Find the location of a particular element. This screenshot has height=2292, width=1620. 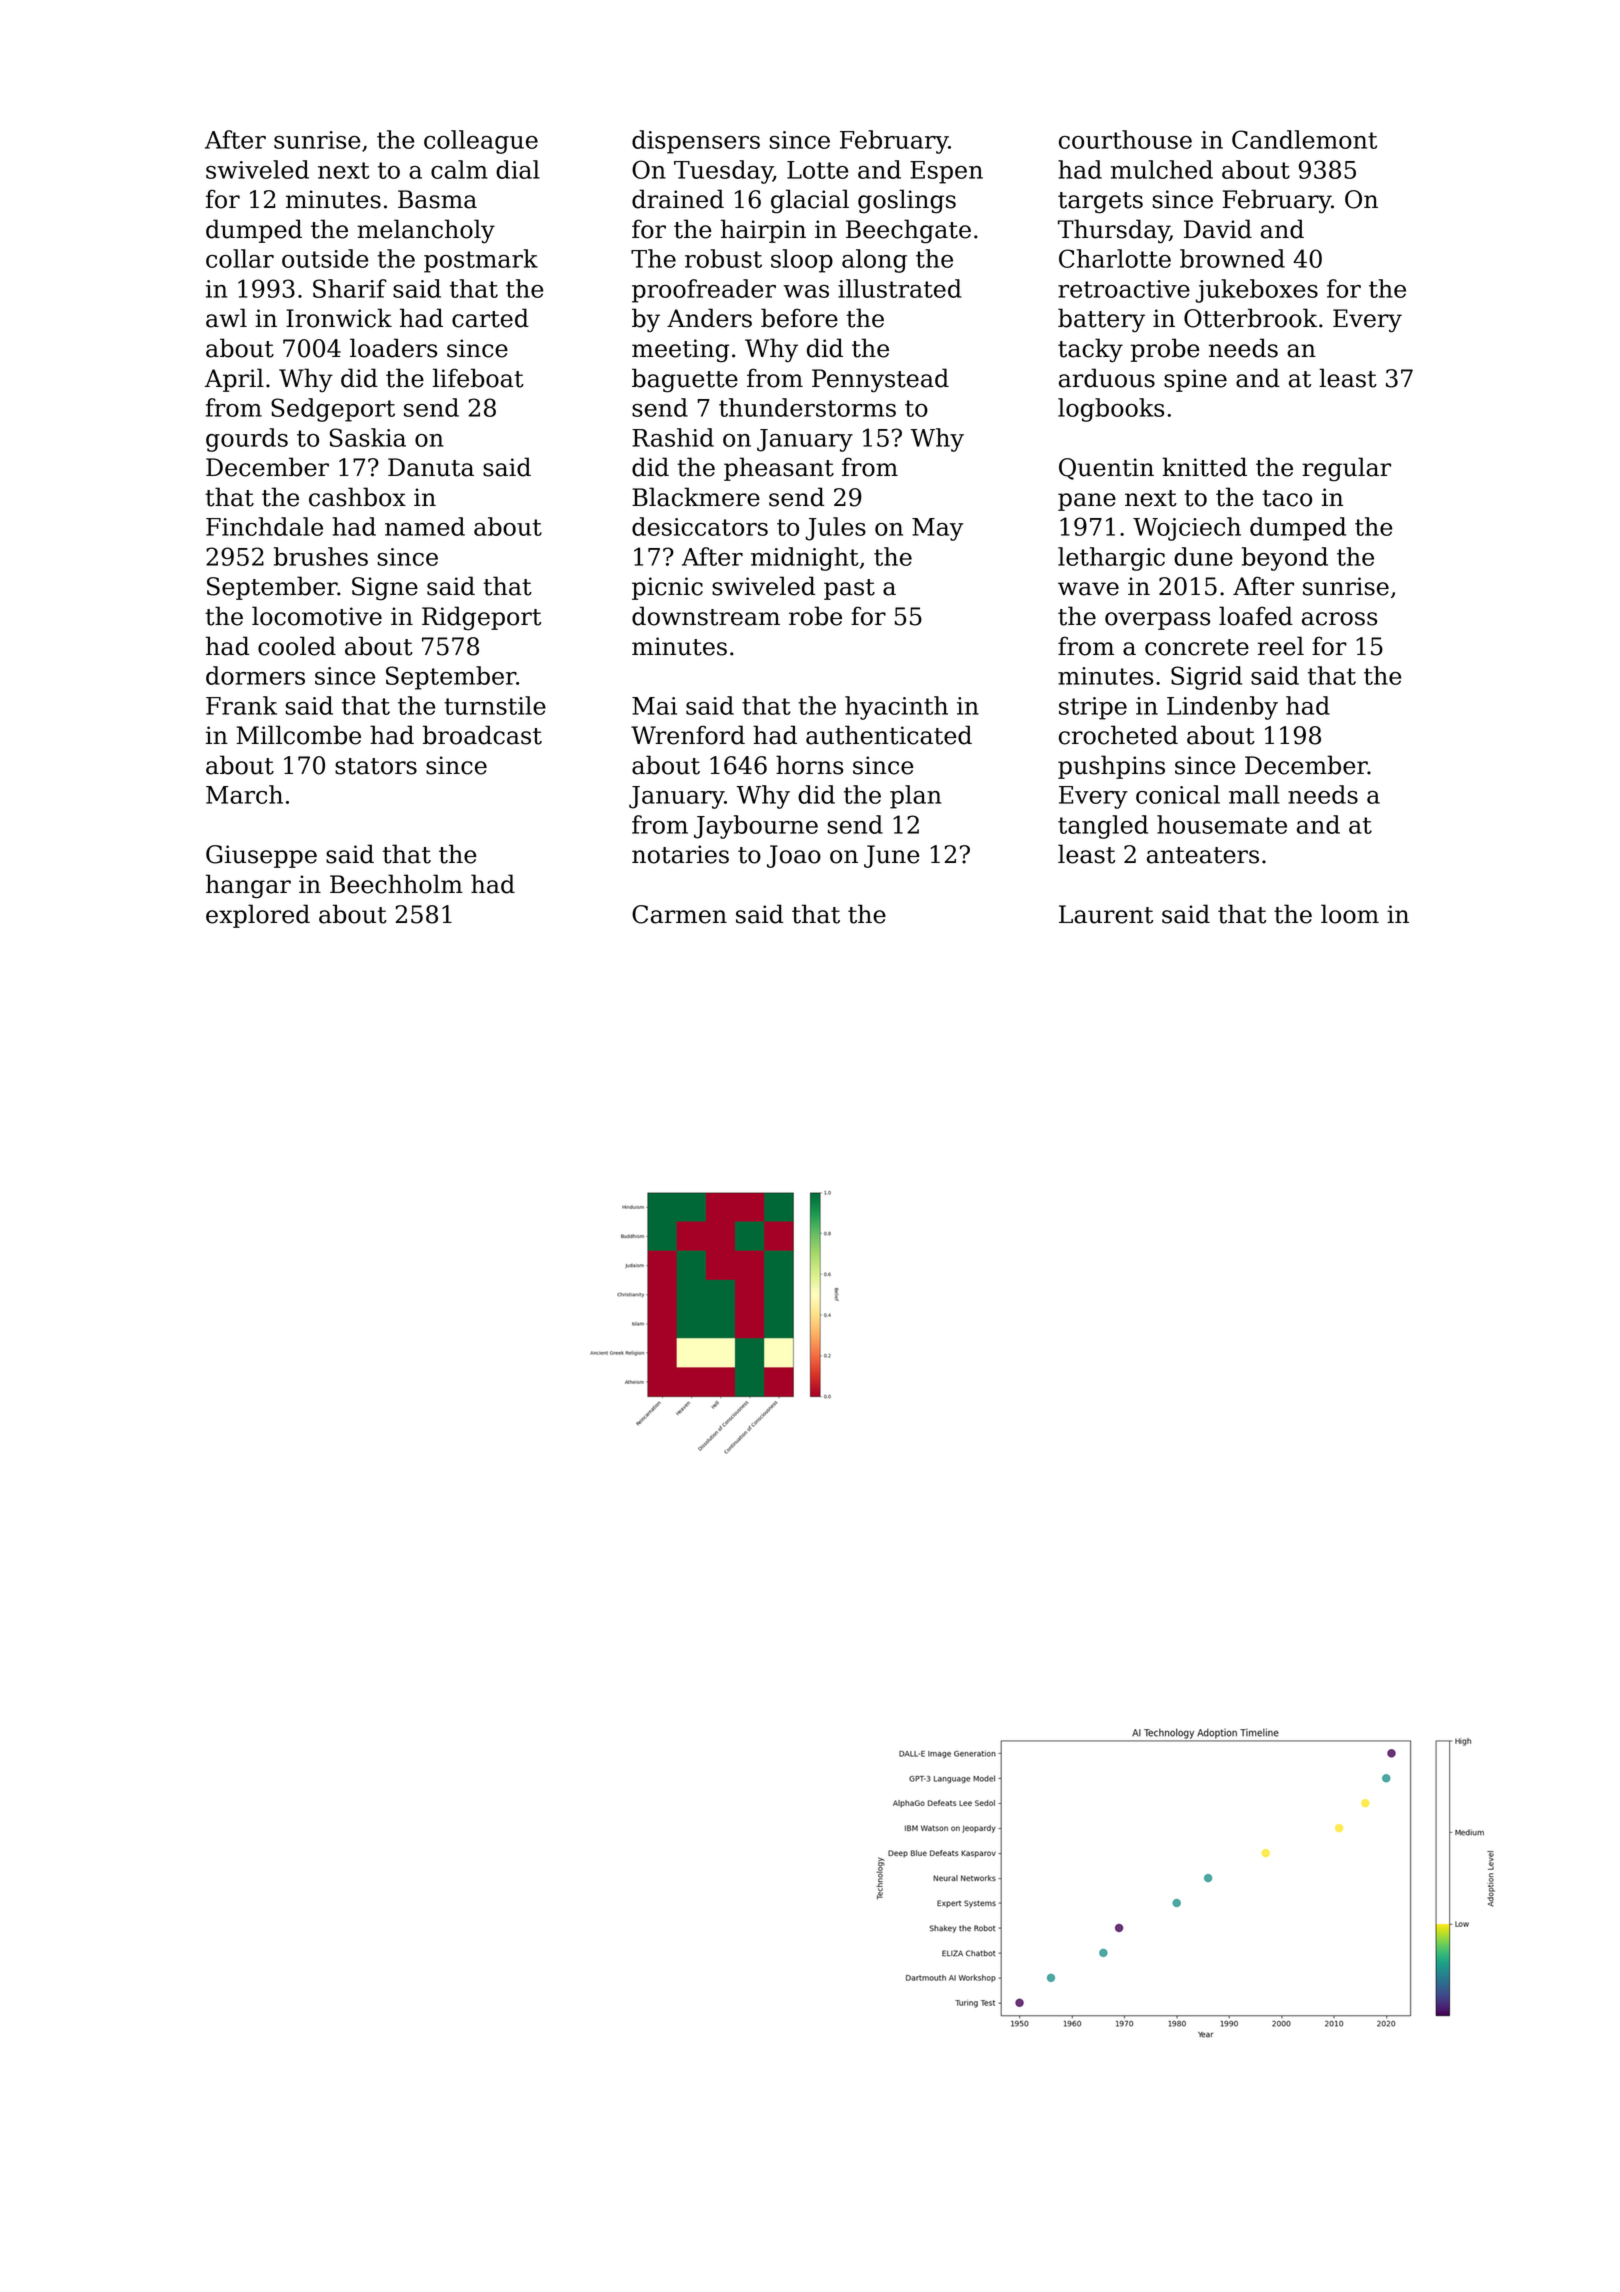

pane is located at coordinates (1087, 502).
